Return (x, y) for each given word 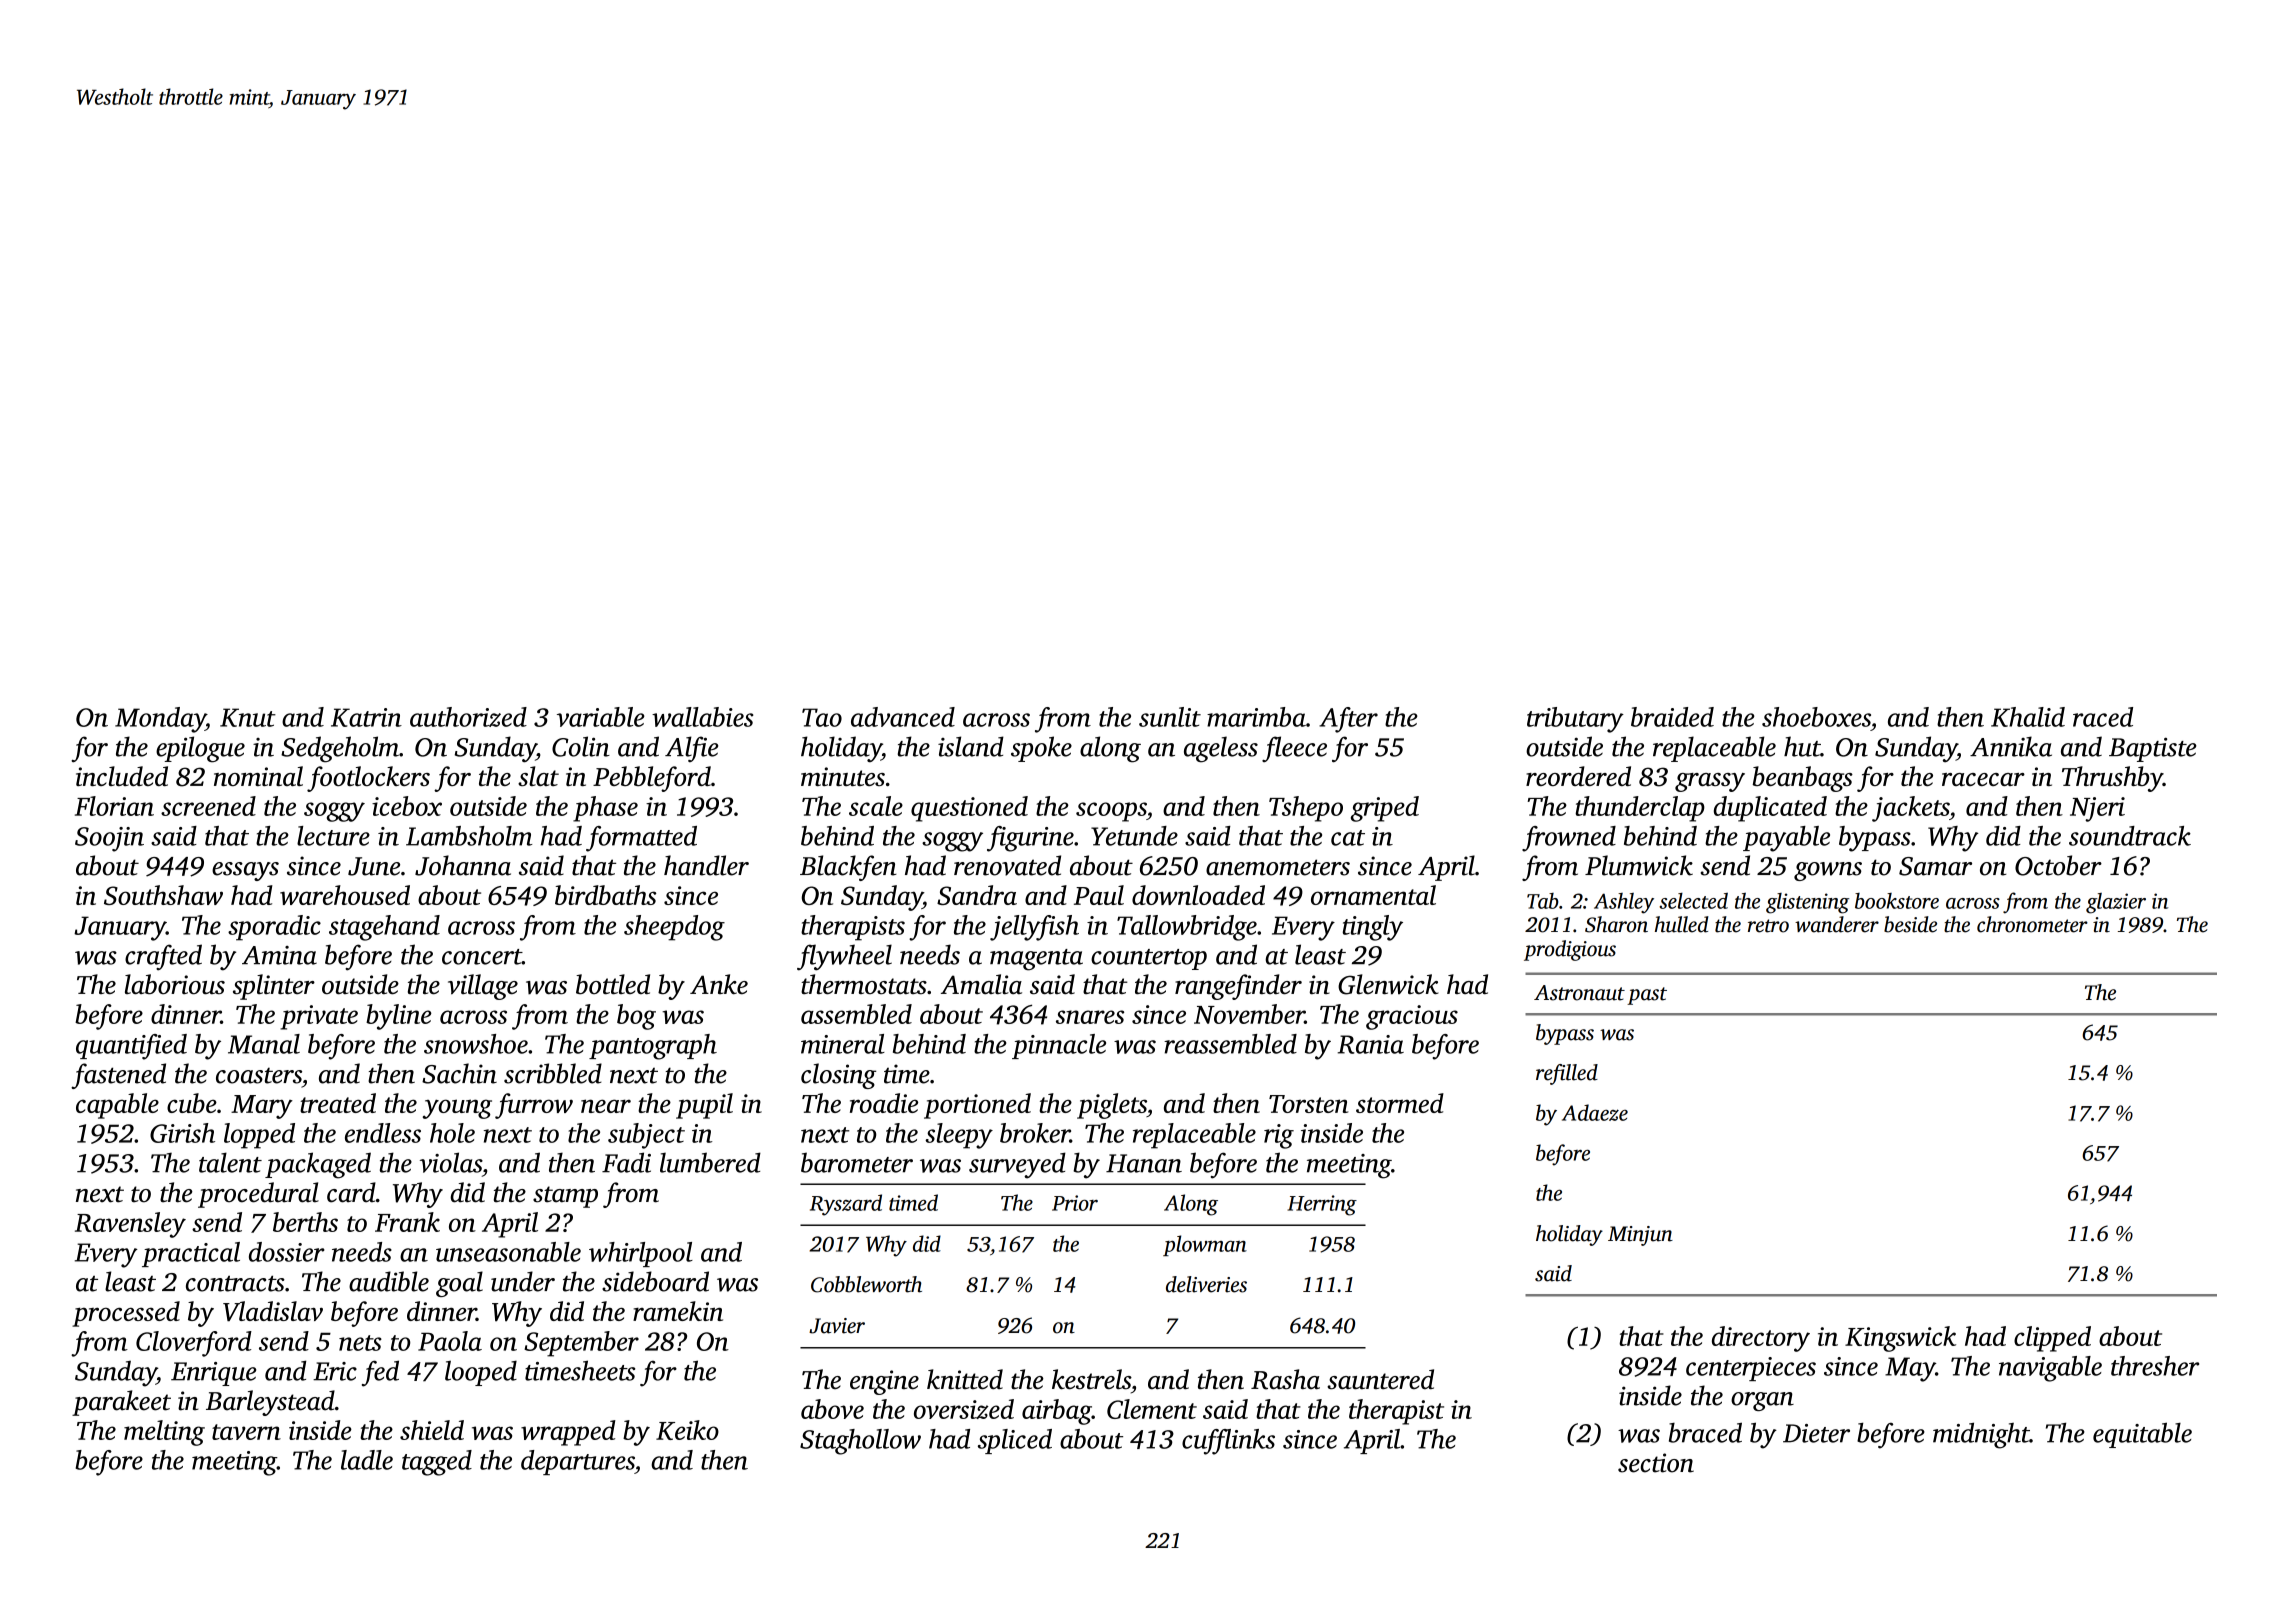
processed (126, 1314)
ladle (367, 1460)
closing (838, 1076)
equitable (2142, 1435)
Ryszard (846, 1205)
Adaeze (1595, 1112)
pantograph (653, 1047)
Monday (160, 720)
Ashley (1624, 903)
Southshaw (163, 895)
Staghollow (860, 1442)
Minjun (1640, 1236)
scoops (1111, 812)
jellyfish (1034, 928)
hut (1802, 746)
